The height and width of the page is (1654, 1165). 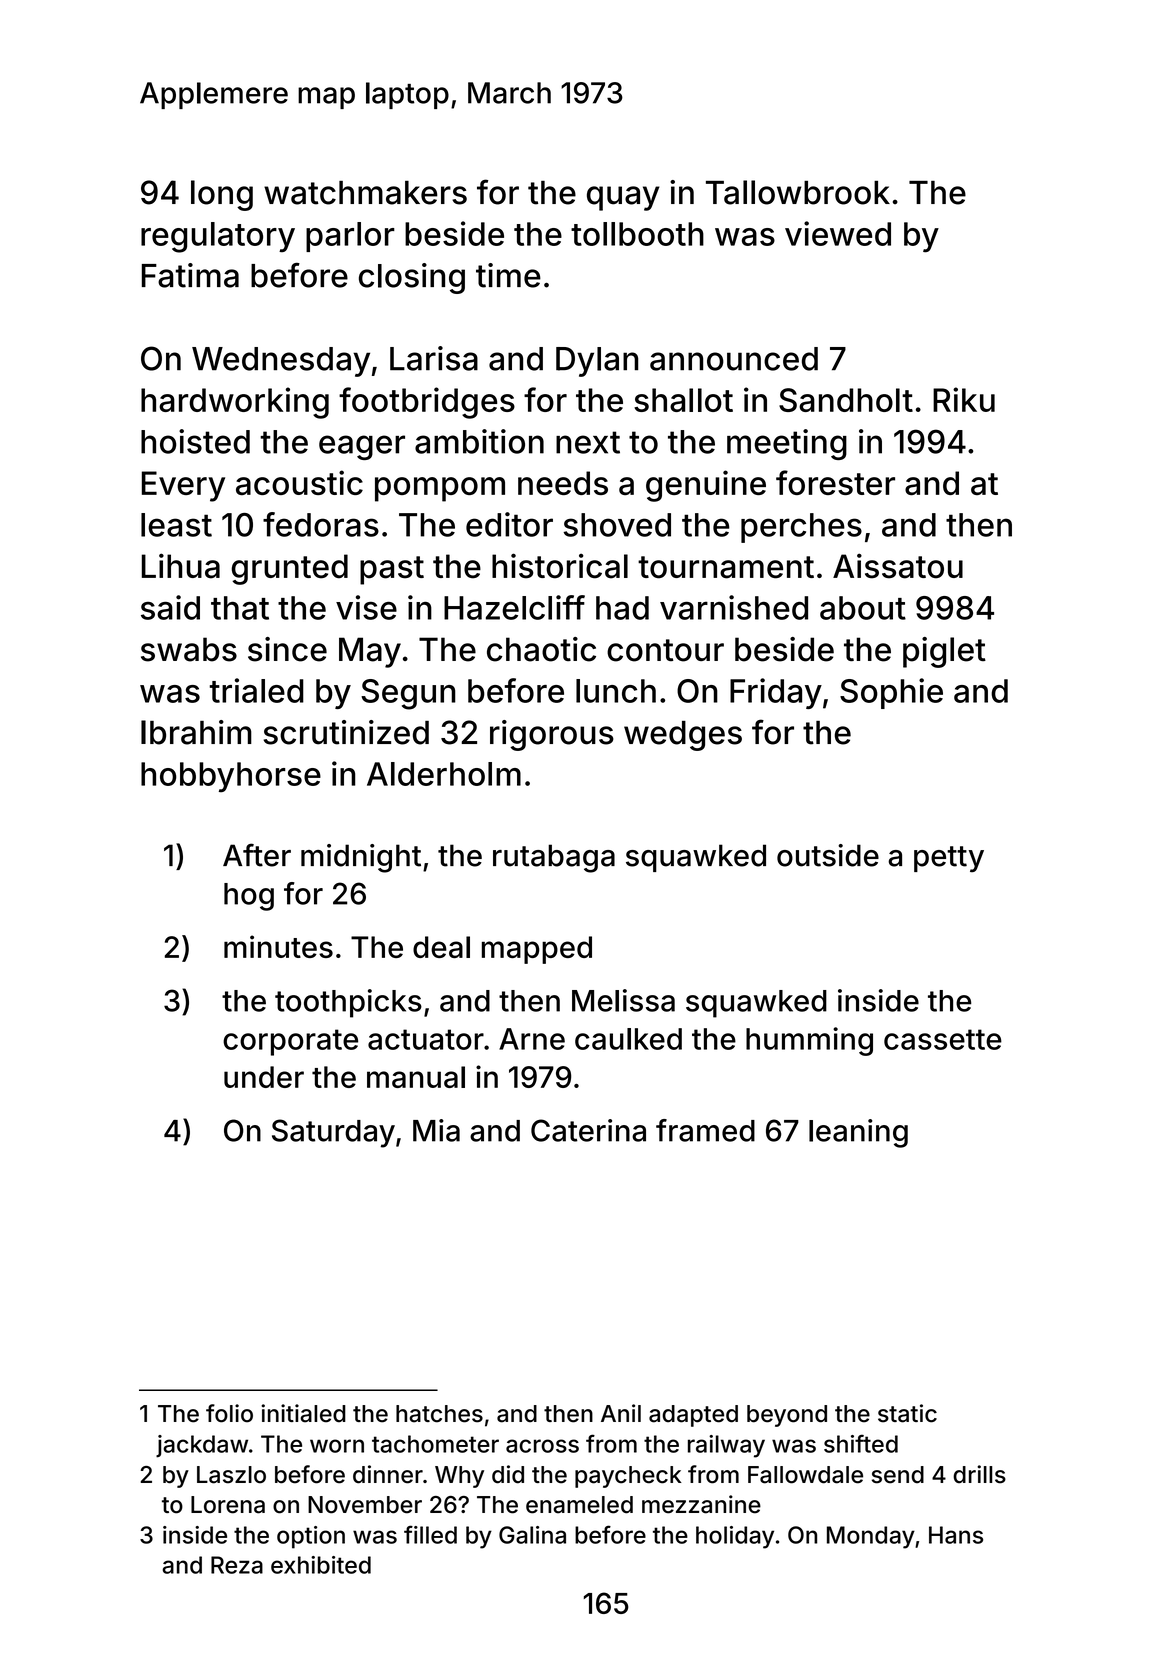 I want to click on regulatory, so click(x=218, y=237).
